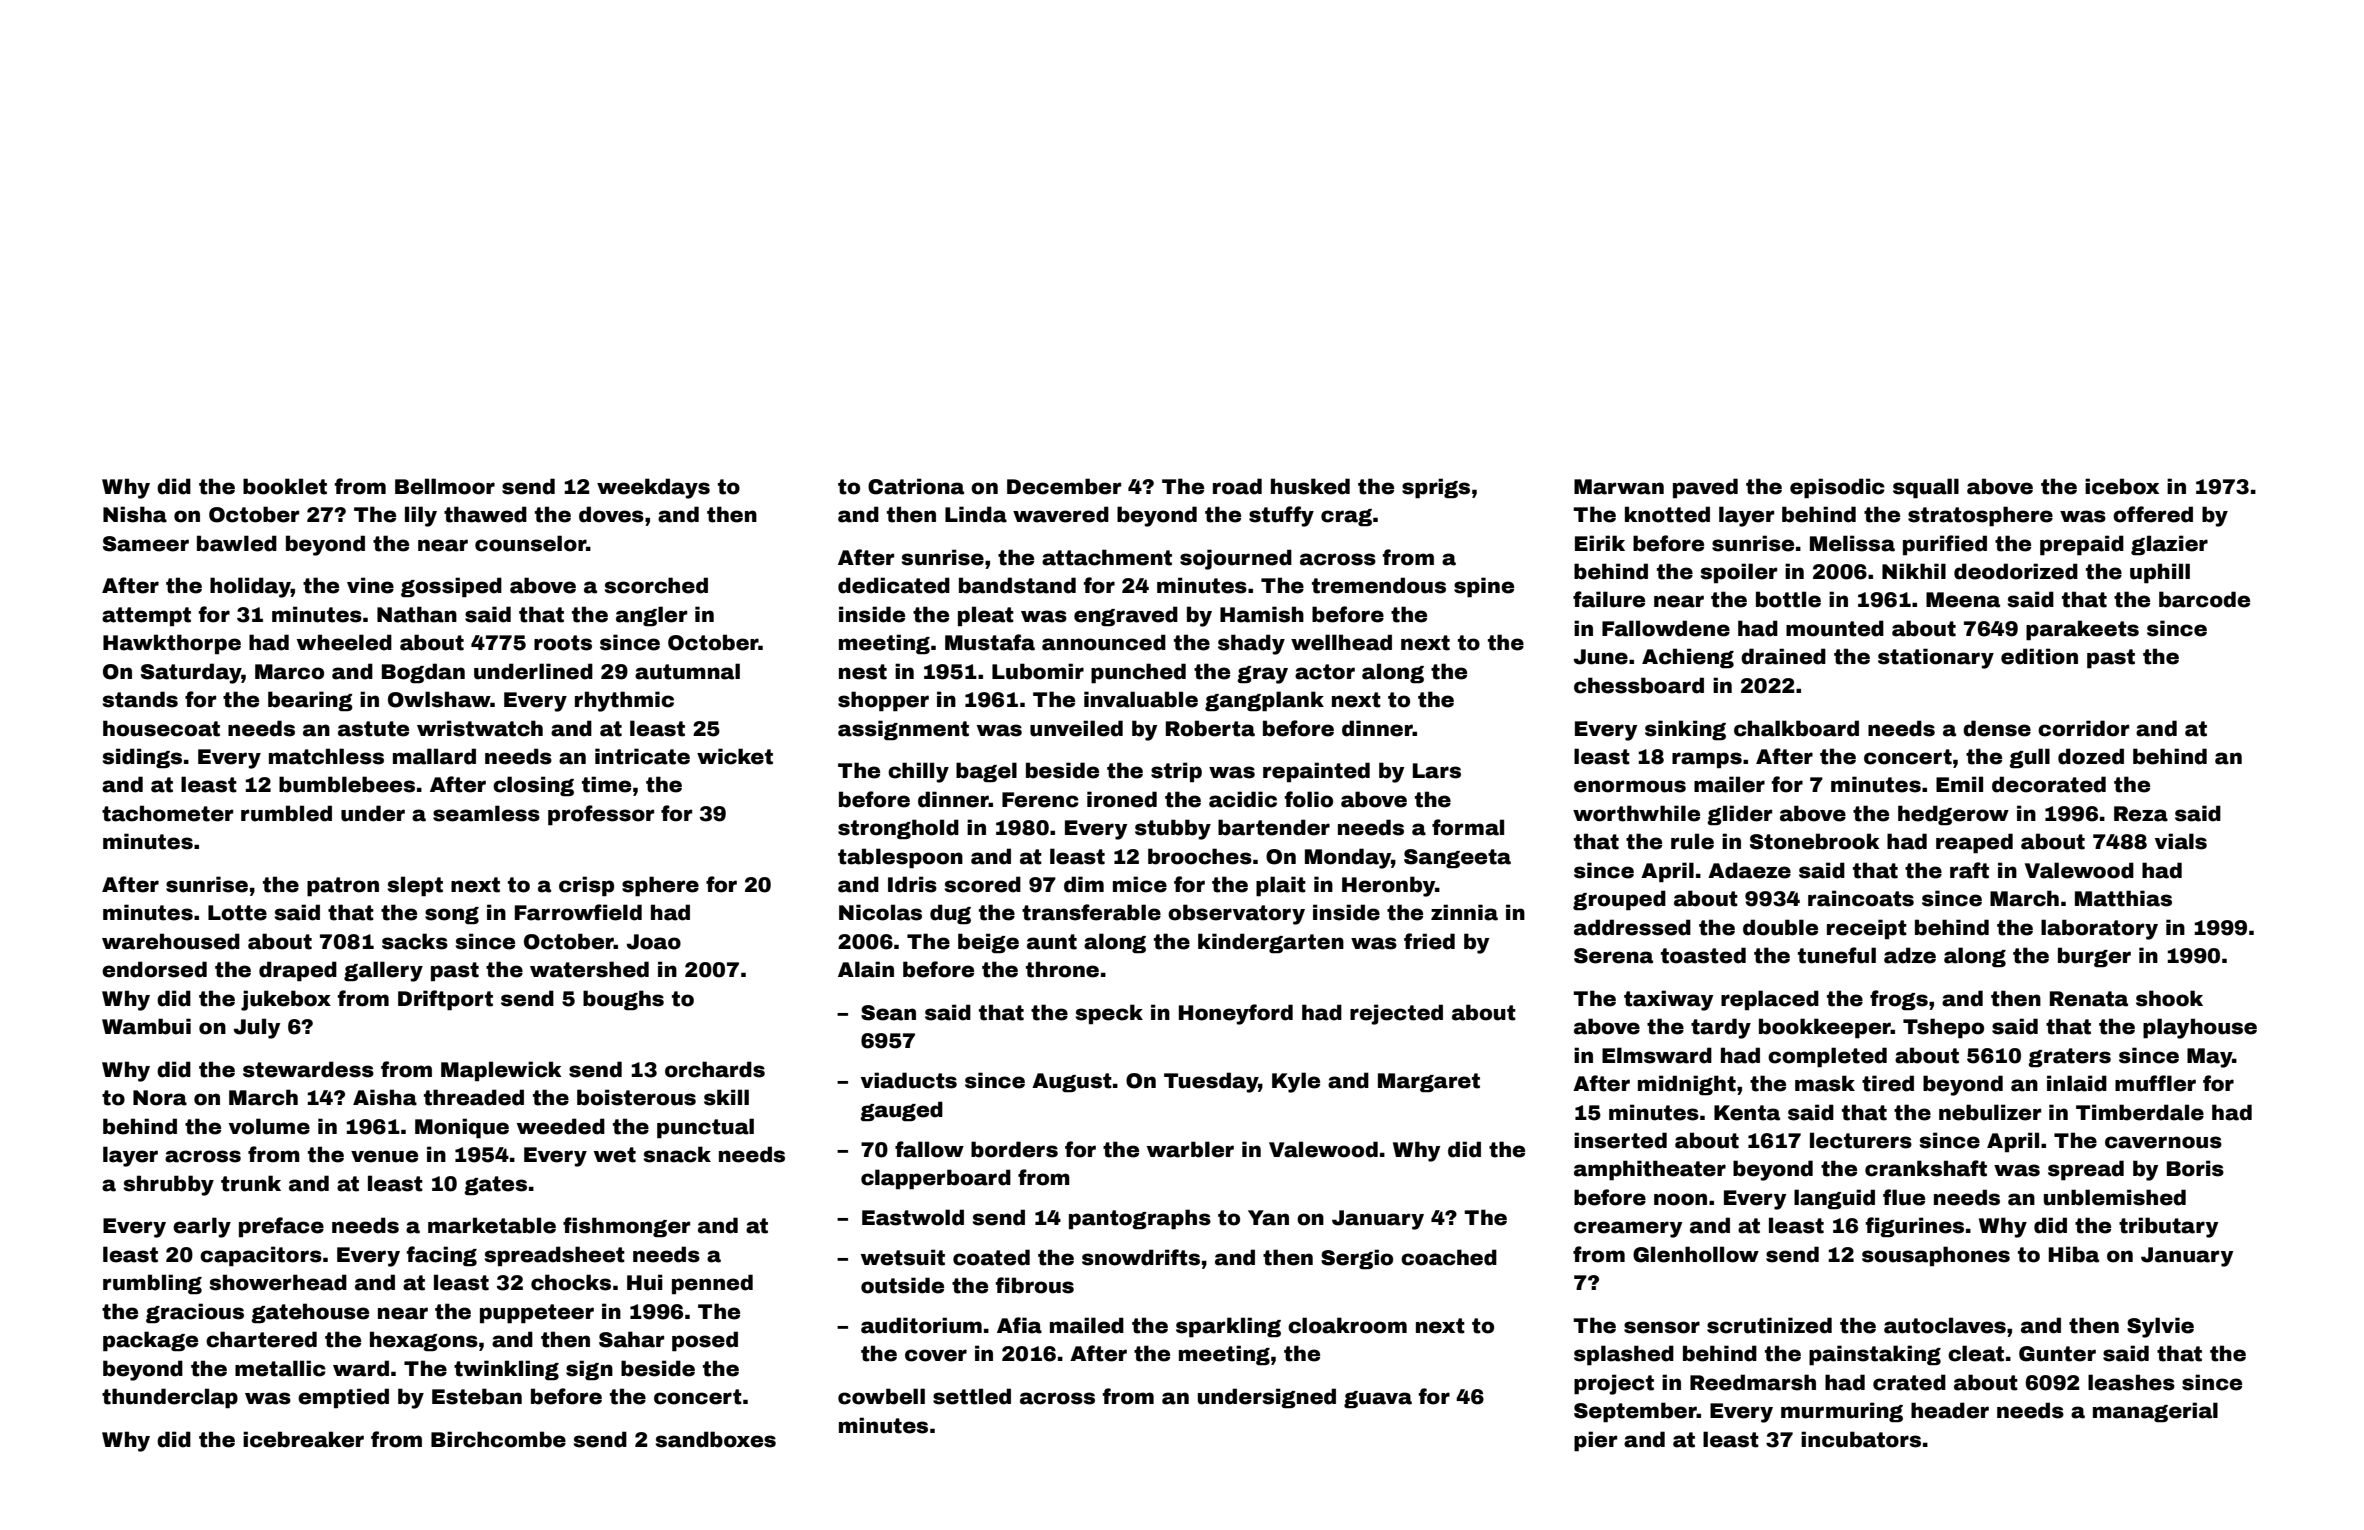  I want to click on December, so click(1064, 486).
